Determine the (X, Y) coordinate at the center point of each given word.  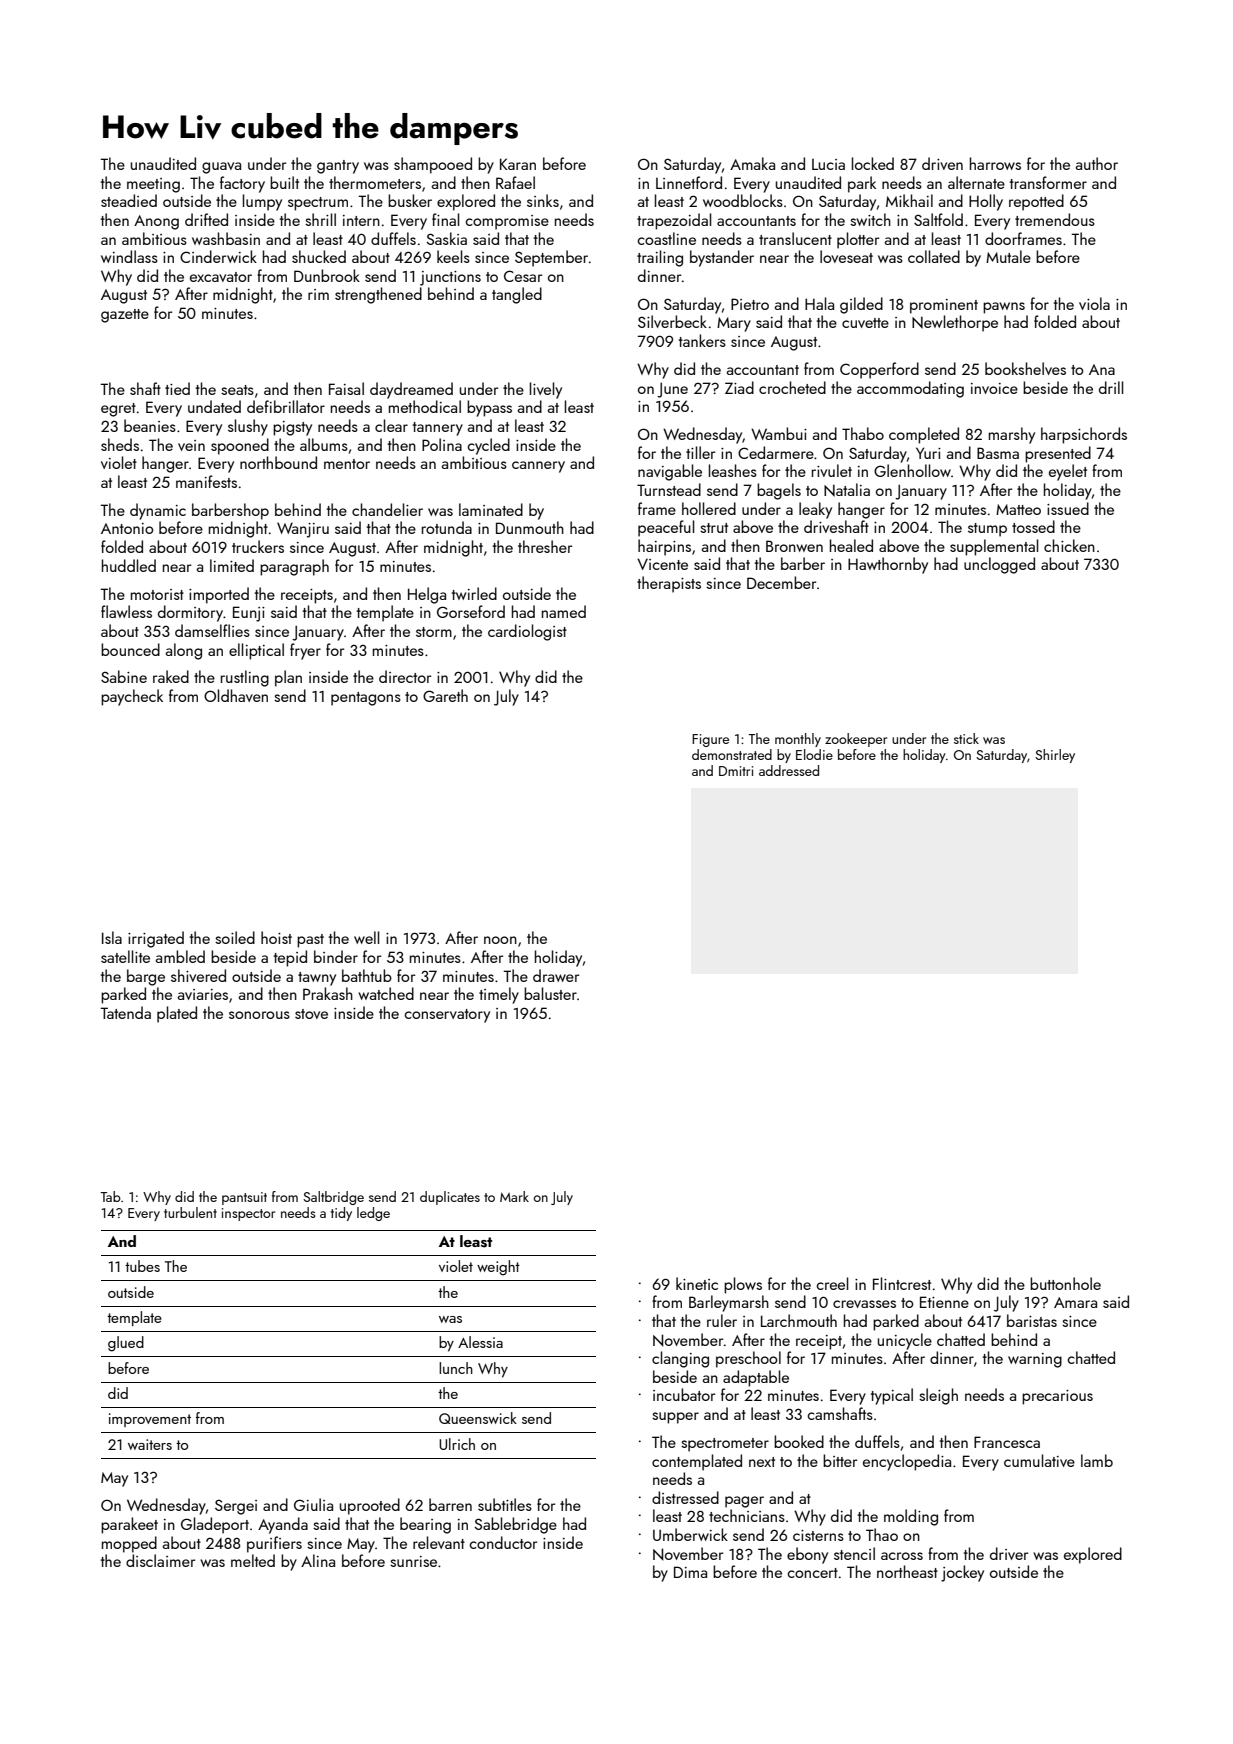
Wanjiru (303, 530)
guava (221, 168)
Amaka (752, 163)
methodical (425, 406)
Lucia (828, 164)
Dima (690, 1572)
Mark (514, 1196)
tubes (142, 1266)
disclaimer (160, 1560)
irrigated (156, 939)
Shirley (1055, 756)
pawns (1004, 308)
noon (500, 940)
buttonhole (1065, 1283)
